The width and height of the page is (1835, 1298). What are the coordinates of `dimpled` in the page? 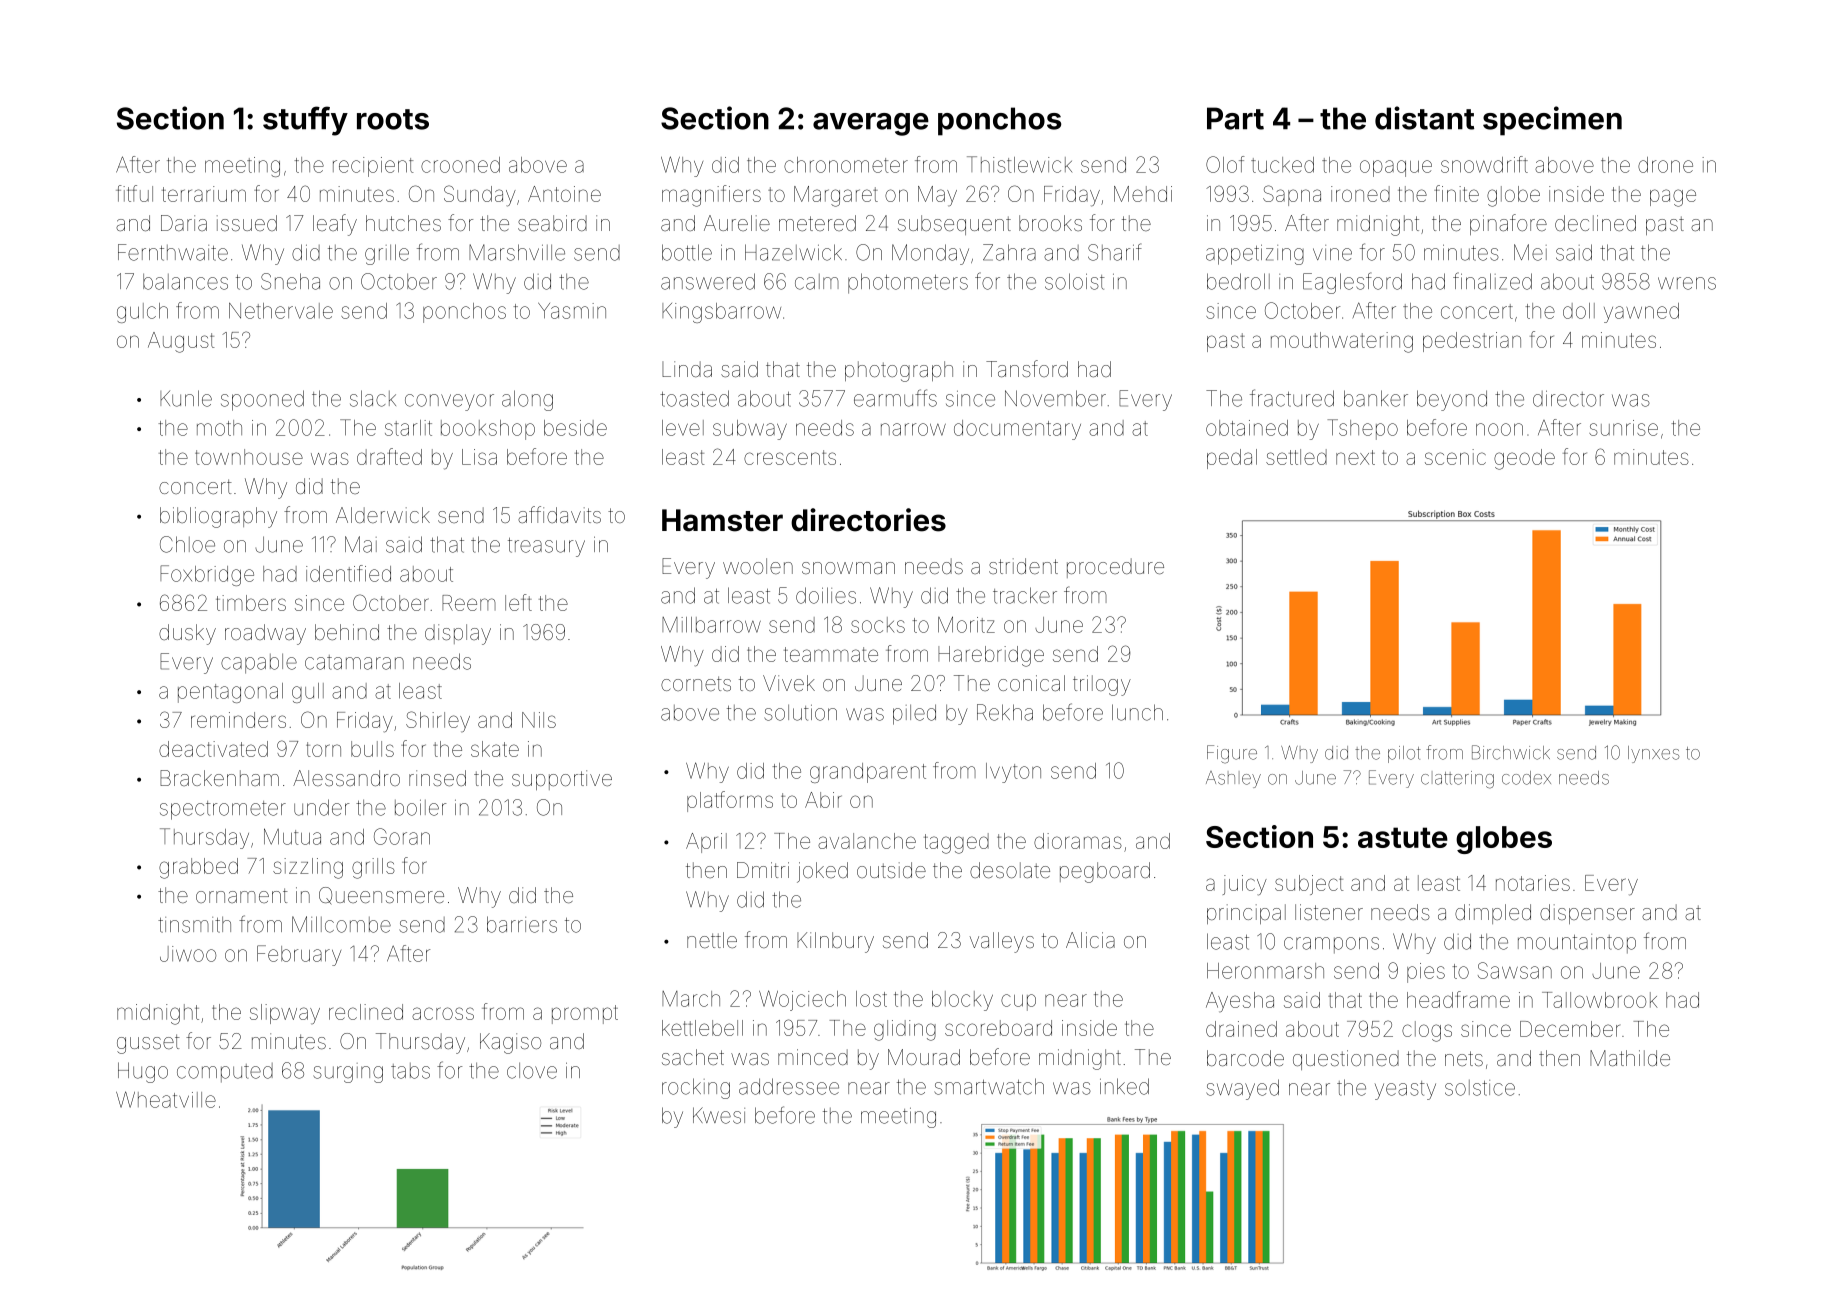 It's located at (1493, 914).
